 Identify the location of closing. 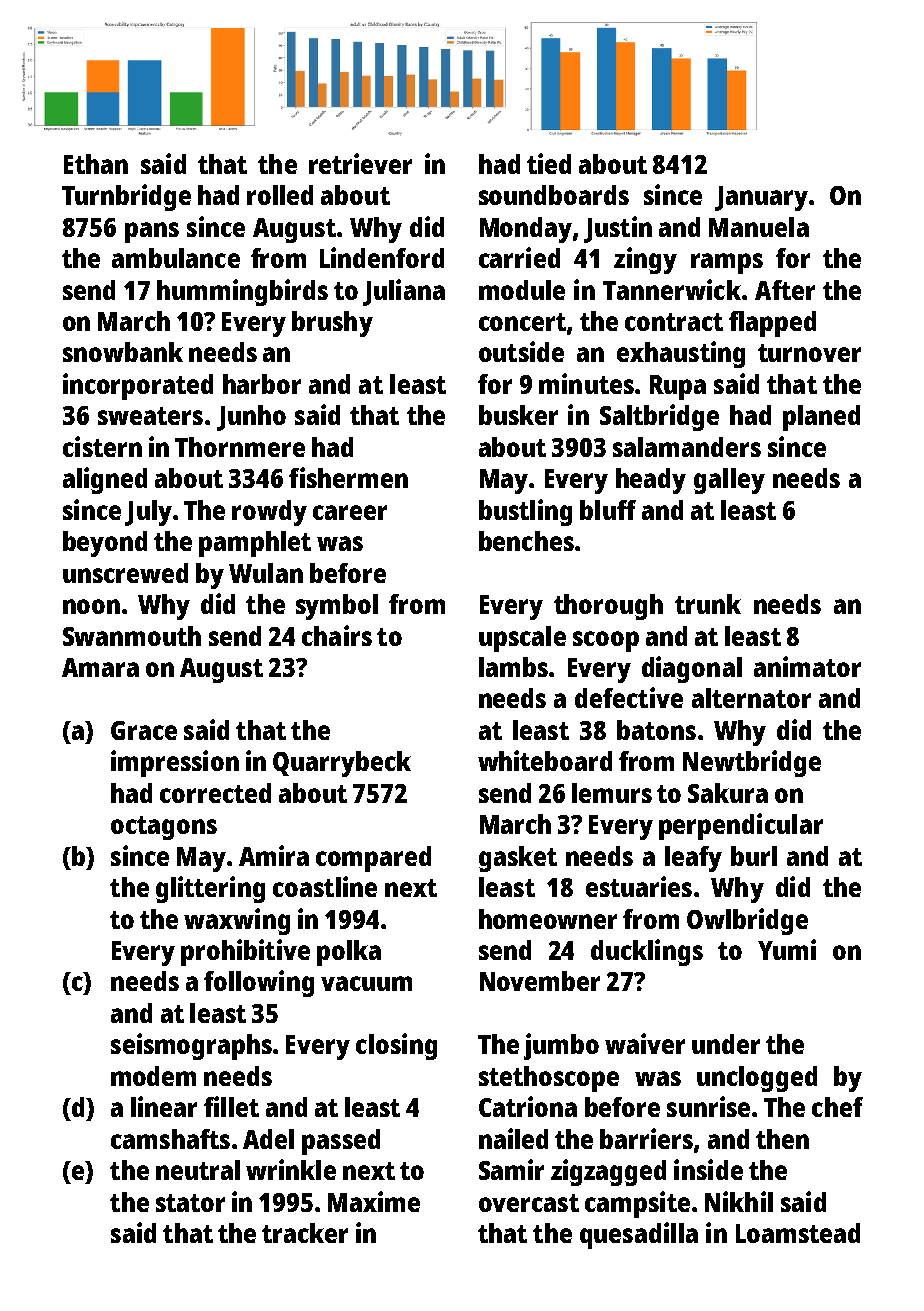
(396, 1046).
